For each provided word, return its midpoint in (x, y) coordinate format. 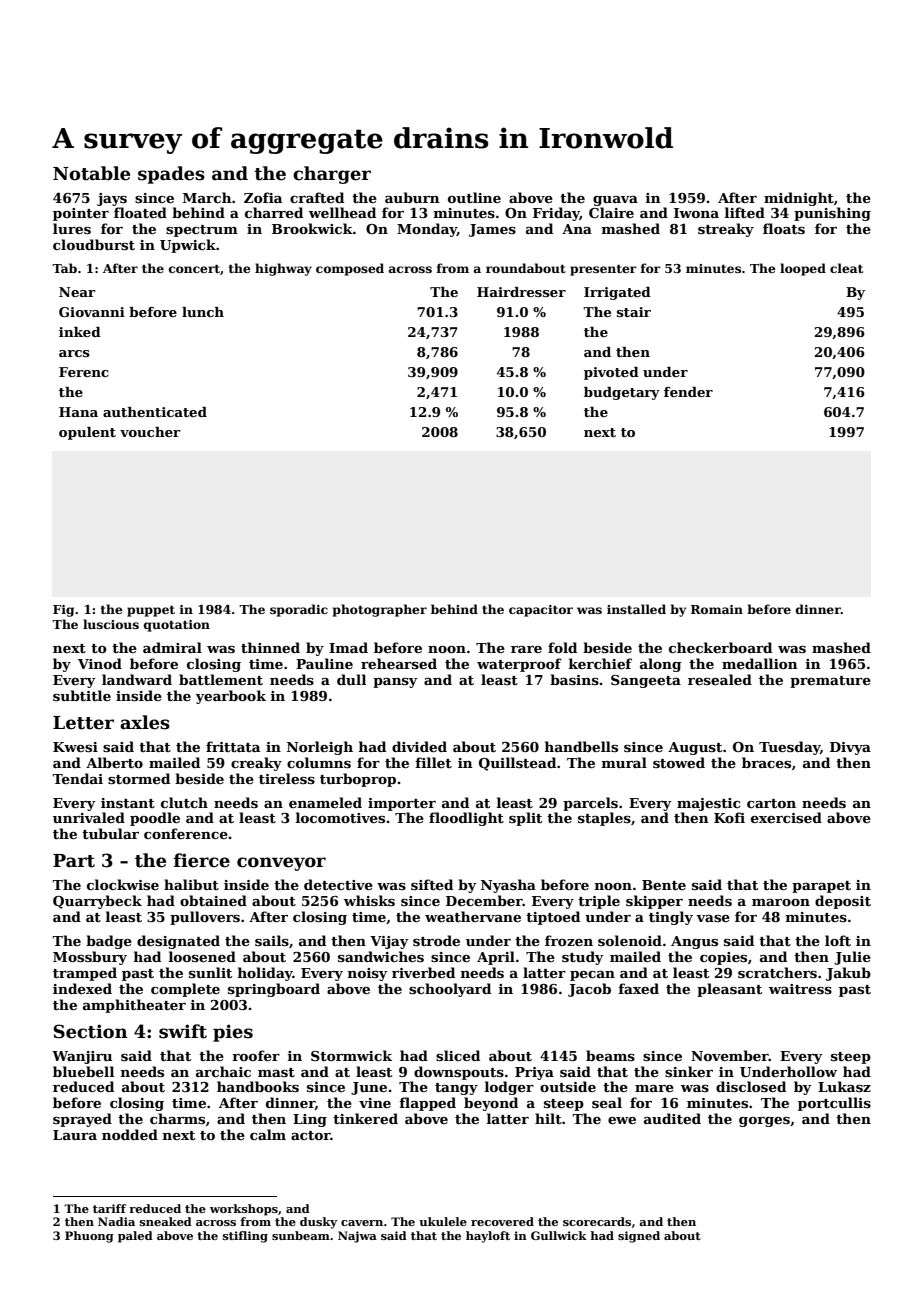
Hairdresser (521, 292)
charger (332, 175)
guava (615, 201)
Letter (83, 723)
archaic (223, 1071)
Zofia (263, 197)
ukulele (443, 1221)
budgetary (622, 393)
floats (784, 228)
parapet (821, 887)
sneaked (166, 1221)
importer (402, 804)
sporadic (299, 610)
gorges (764, 1122)
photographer (380, 610)
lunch (203, 312)
